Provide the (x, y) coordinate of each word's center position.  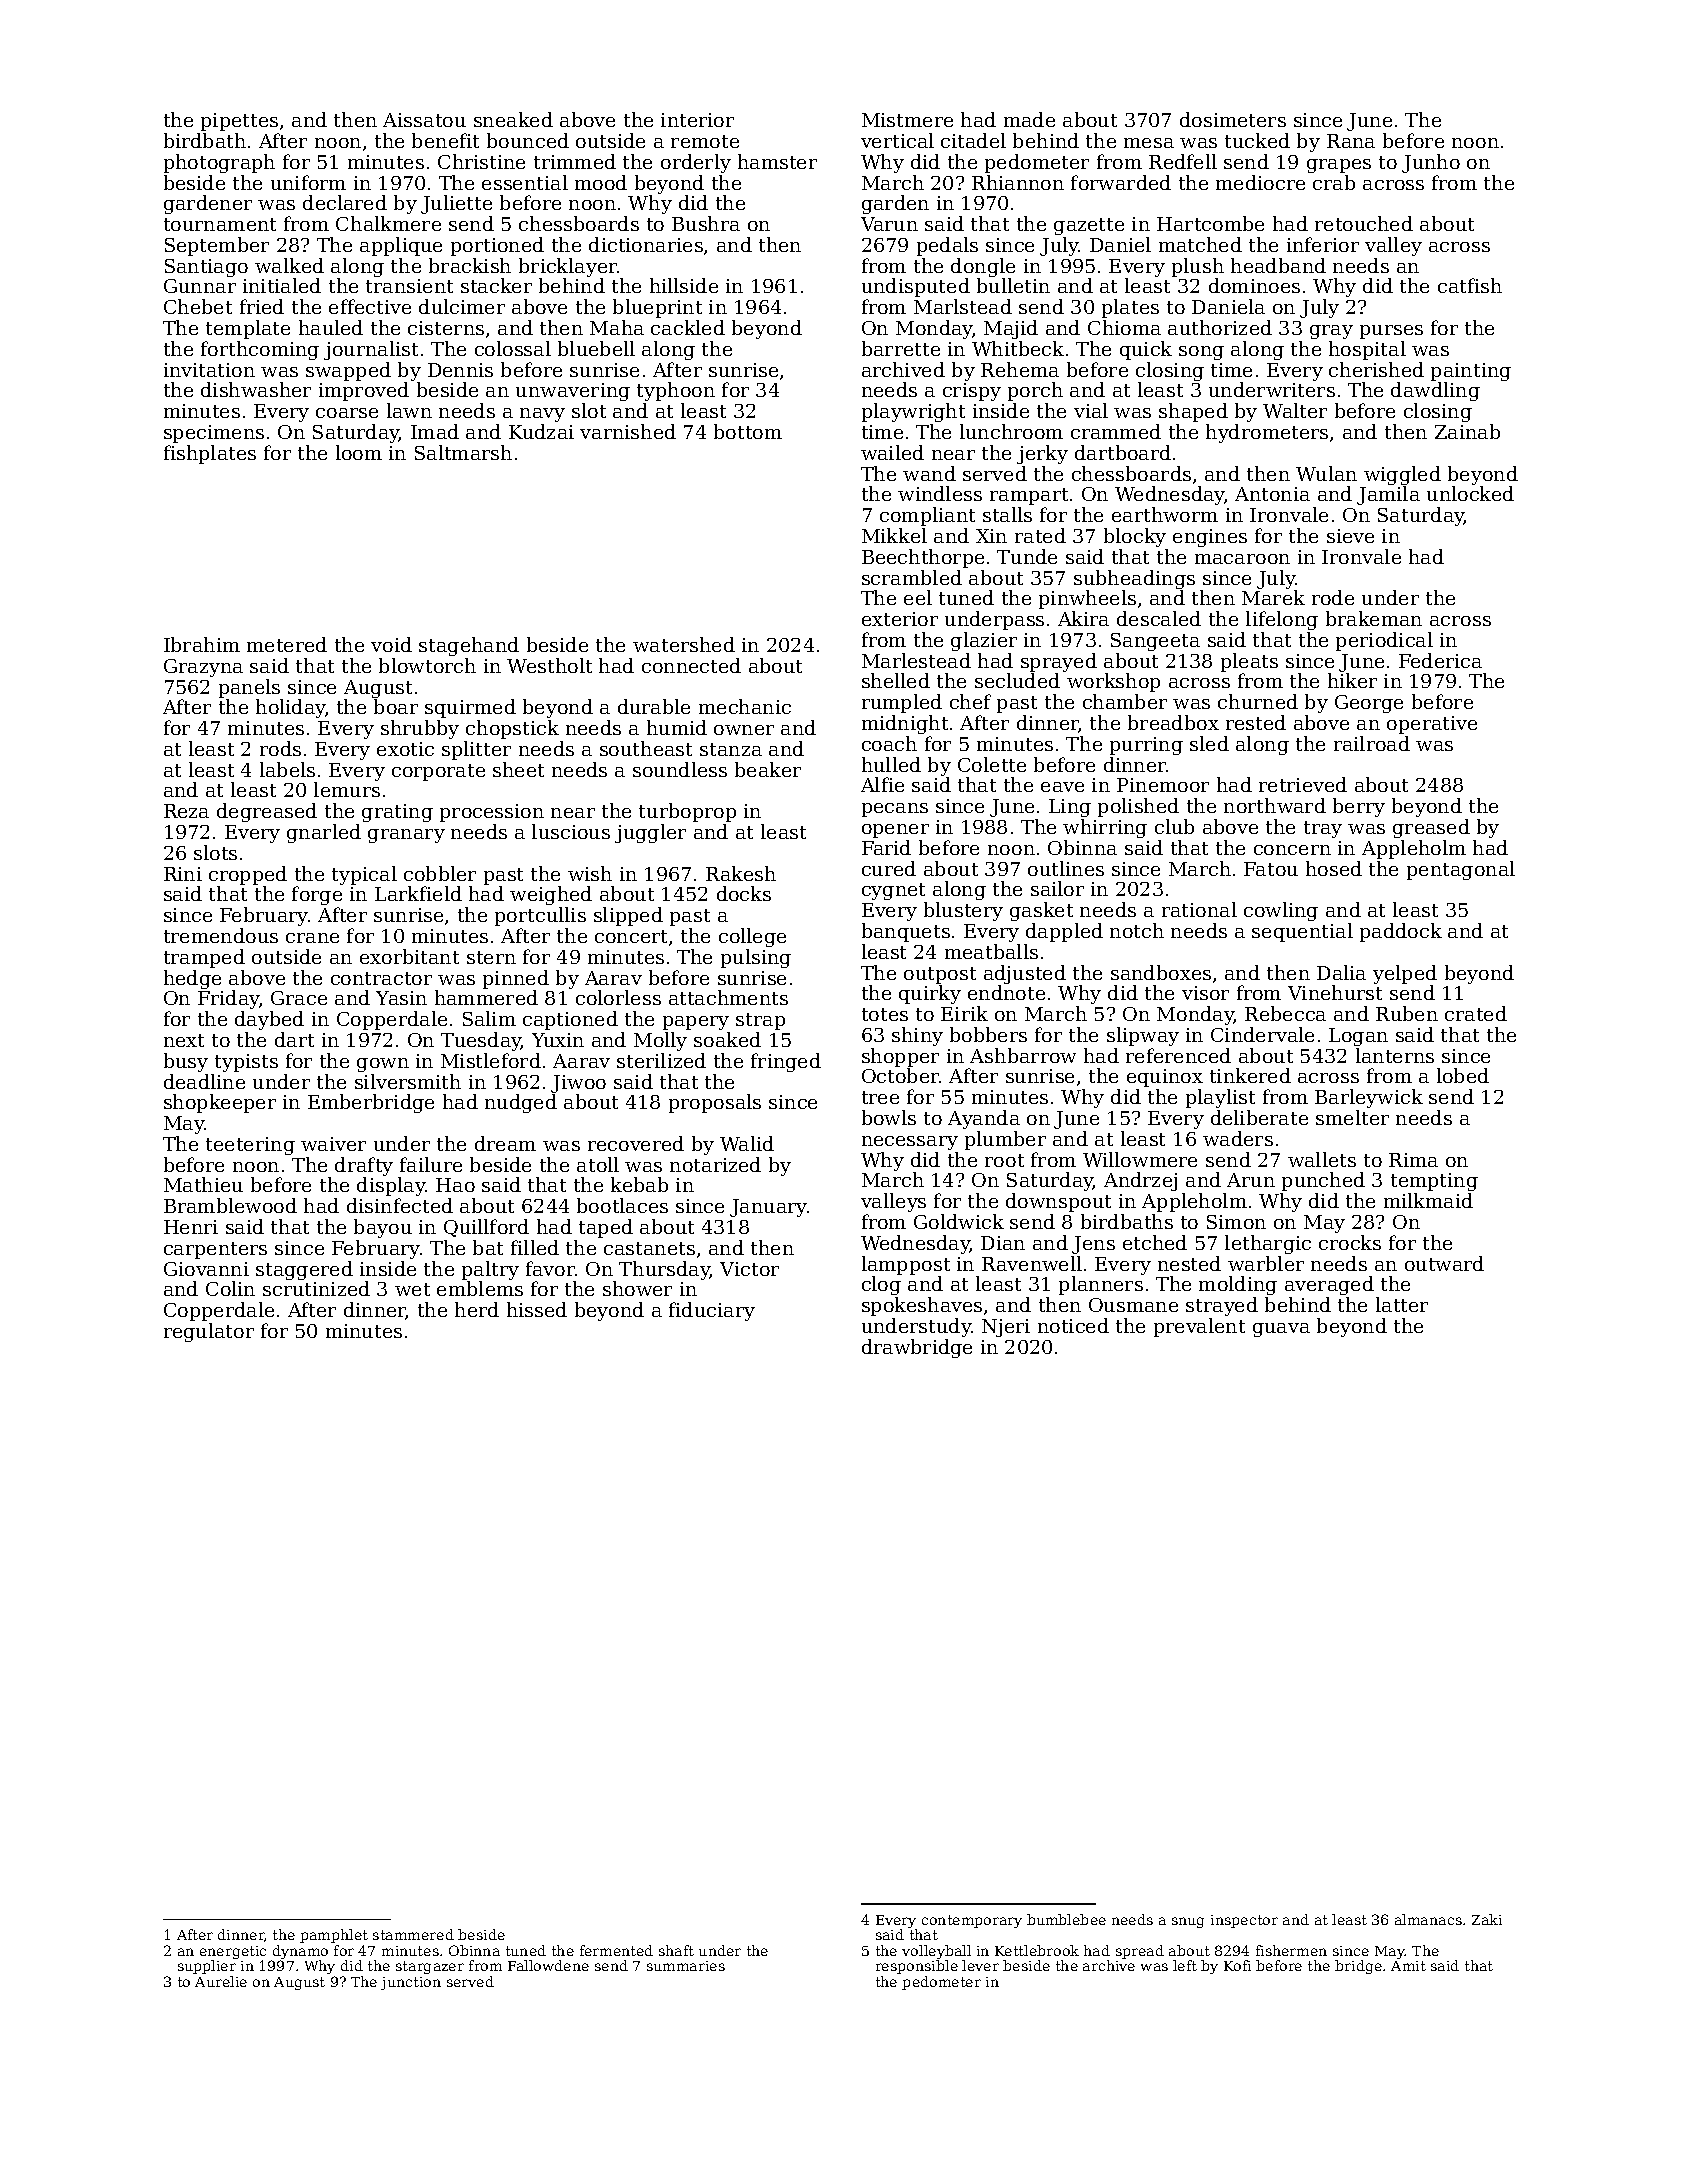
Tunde (1027, 556)
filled (535, 1247)
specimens (214, 434)
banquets (906, 932)
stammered (413, 1934)
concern (1292, 850)
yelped (1405, 974)
